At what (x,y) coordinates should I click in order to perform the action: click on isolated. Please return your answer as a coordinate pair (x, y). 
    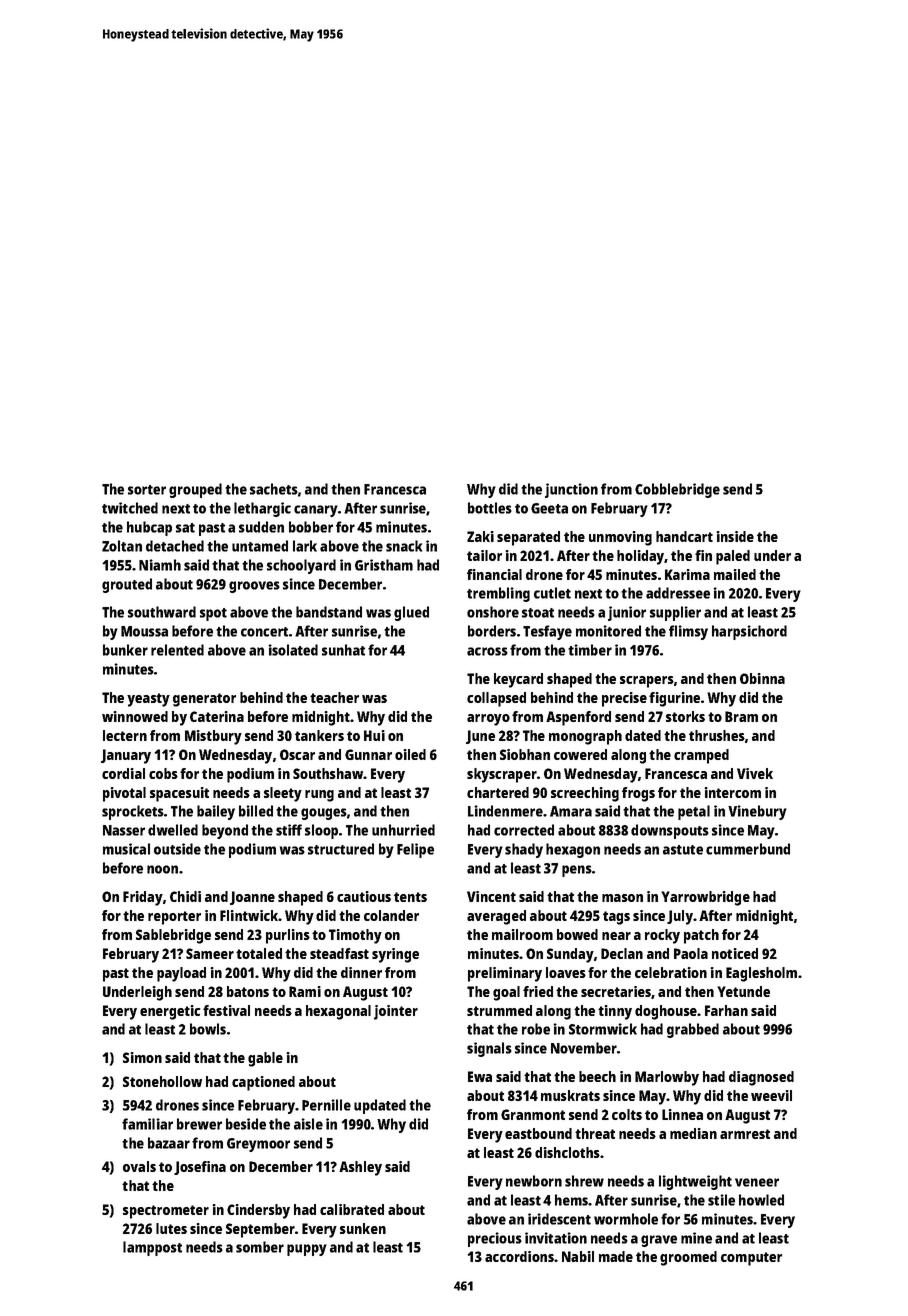
    Looking at the image, I should click on (293, 650).
